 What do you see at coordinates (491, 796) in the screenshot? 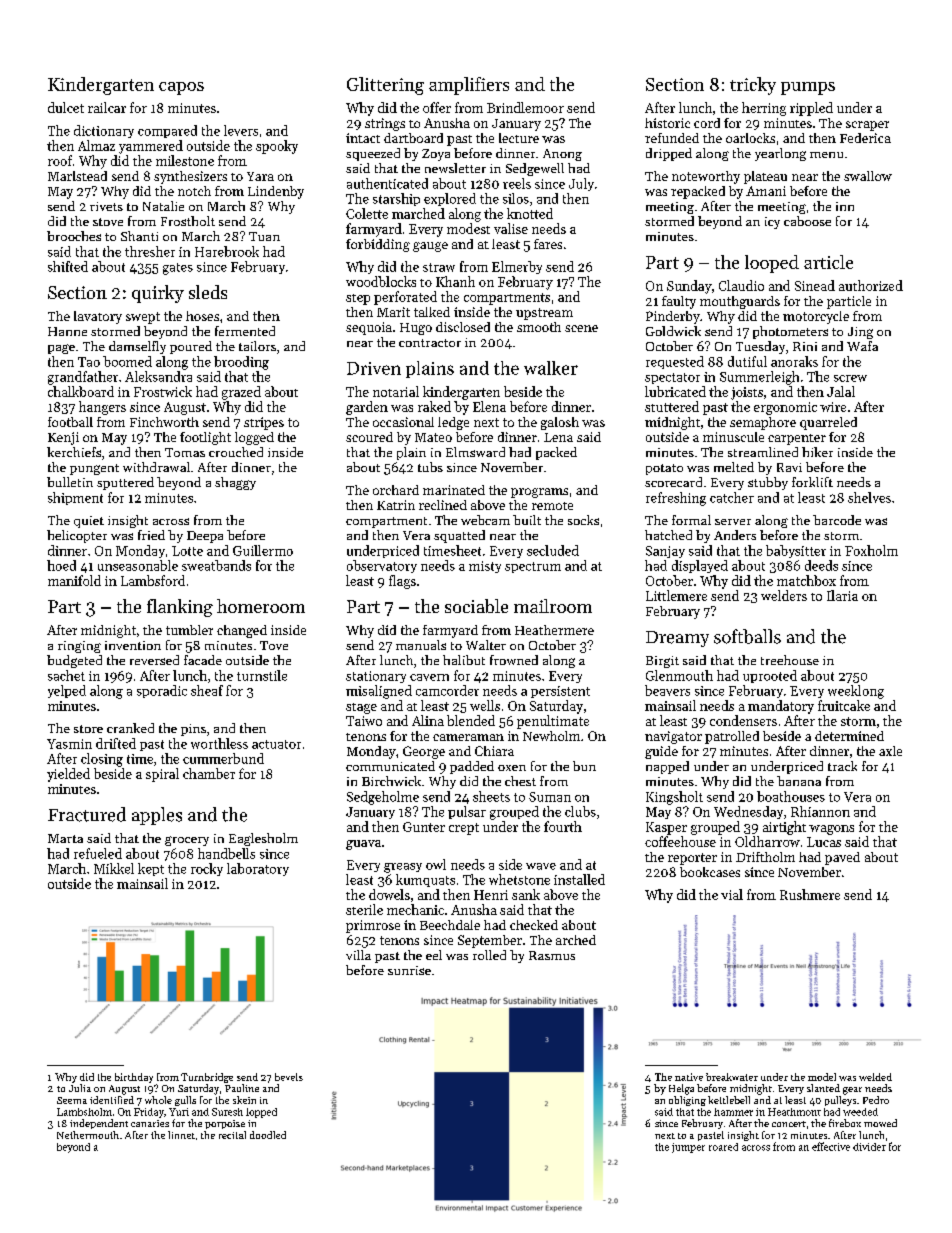
I see `sheets` at bounding box center [491, 796].
